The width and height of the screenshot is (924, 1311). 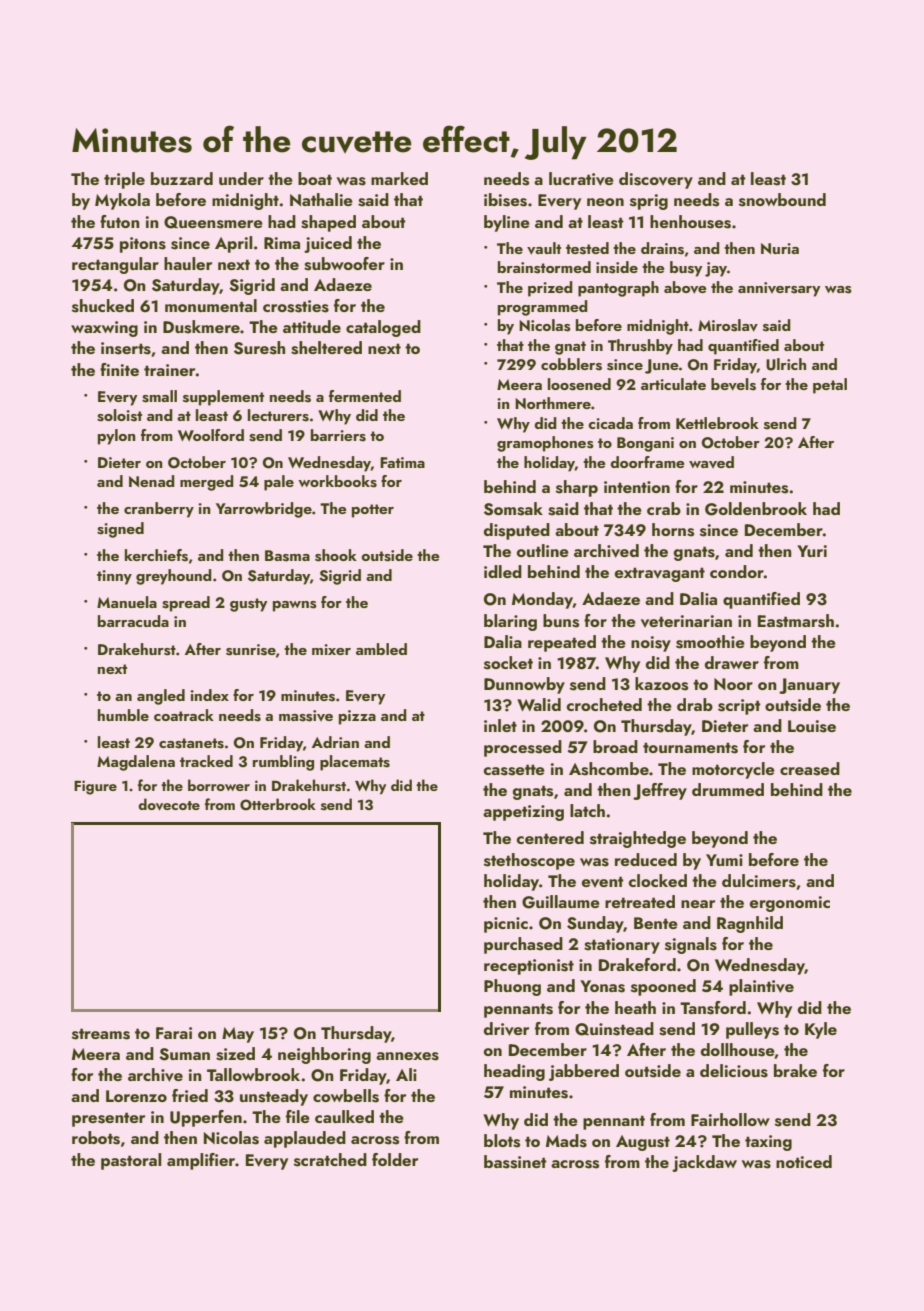 I want to click on applauded, so click(x=305, y=1139).
